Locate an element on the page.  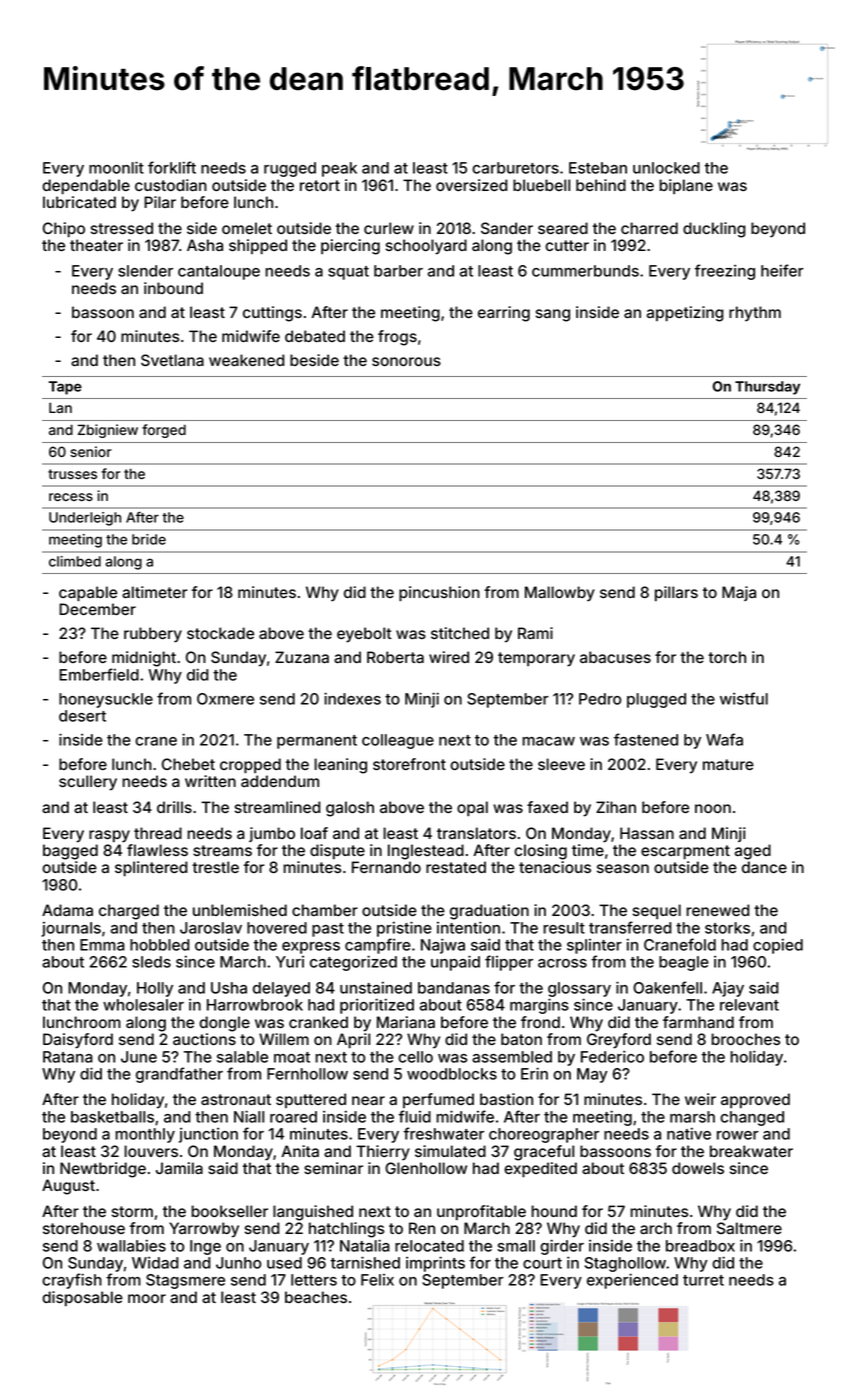
Esteban is located at coordinates (598, 168).
